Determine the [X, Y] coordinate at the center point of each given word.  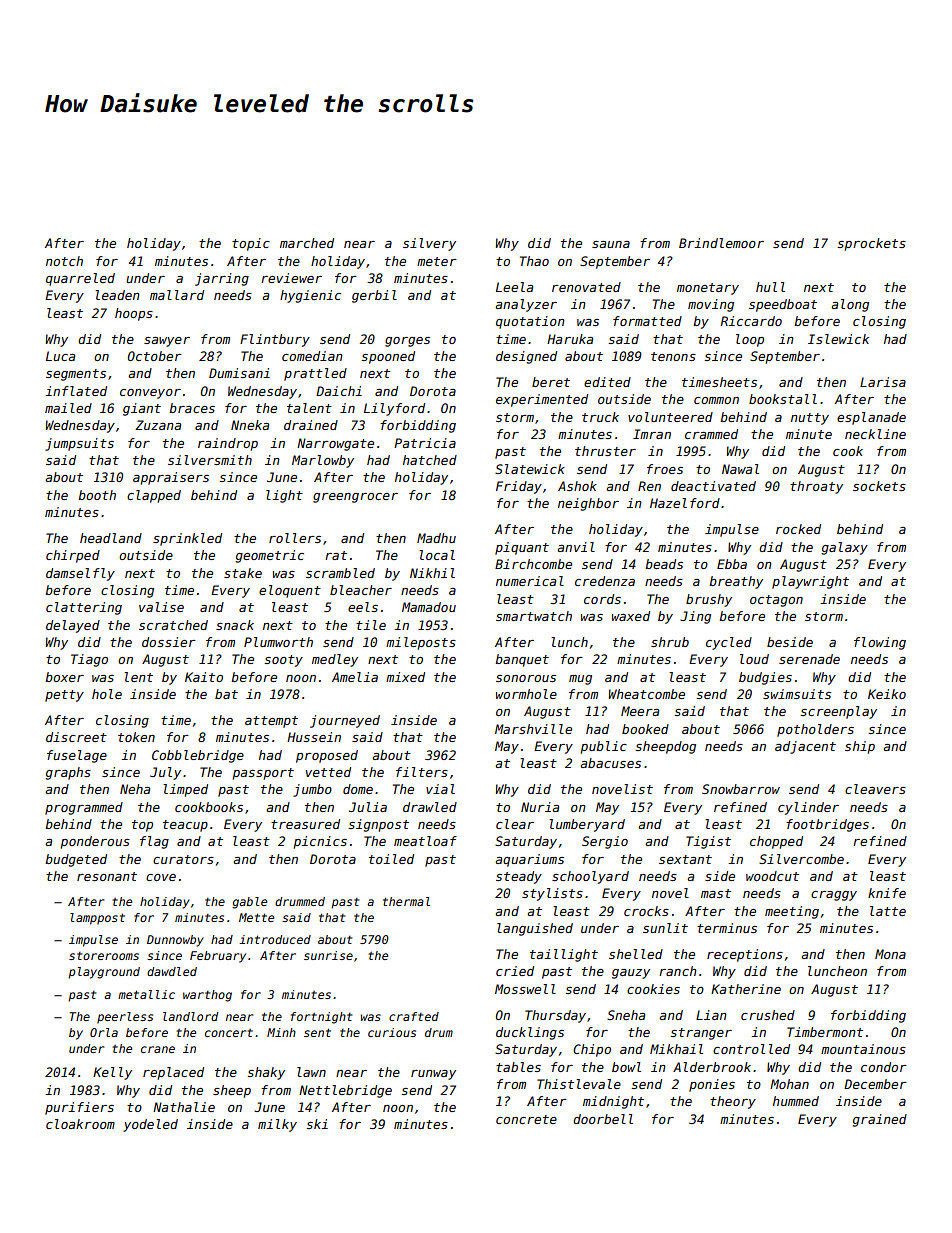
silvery [429, 244]
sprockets [871, 244]
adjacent [805, 747]
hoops [134, 314]
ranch [678, 971]
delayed [73, 626]
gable [249, 903]
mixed [405, 677]
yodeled [150, 1125]
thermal [406, 901]
